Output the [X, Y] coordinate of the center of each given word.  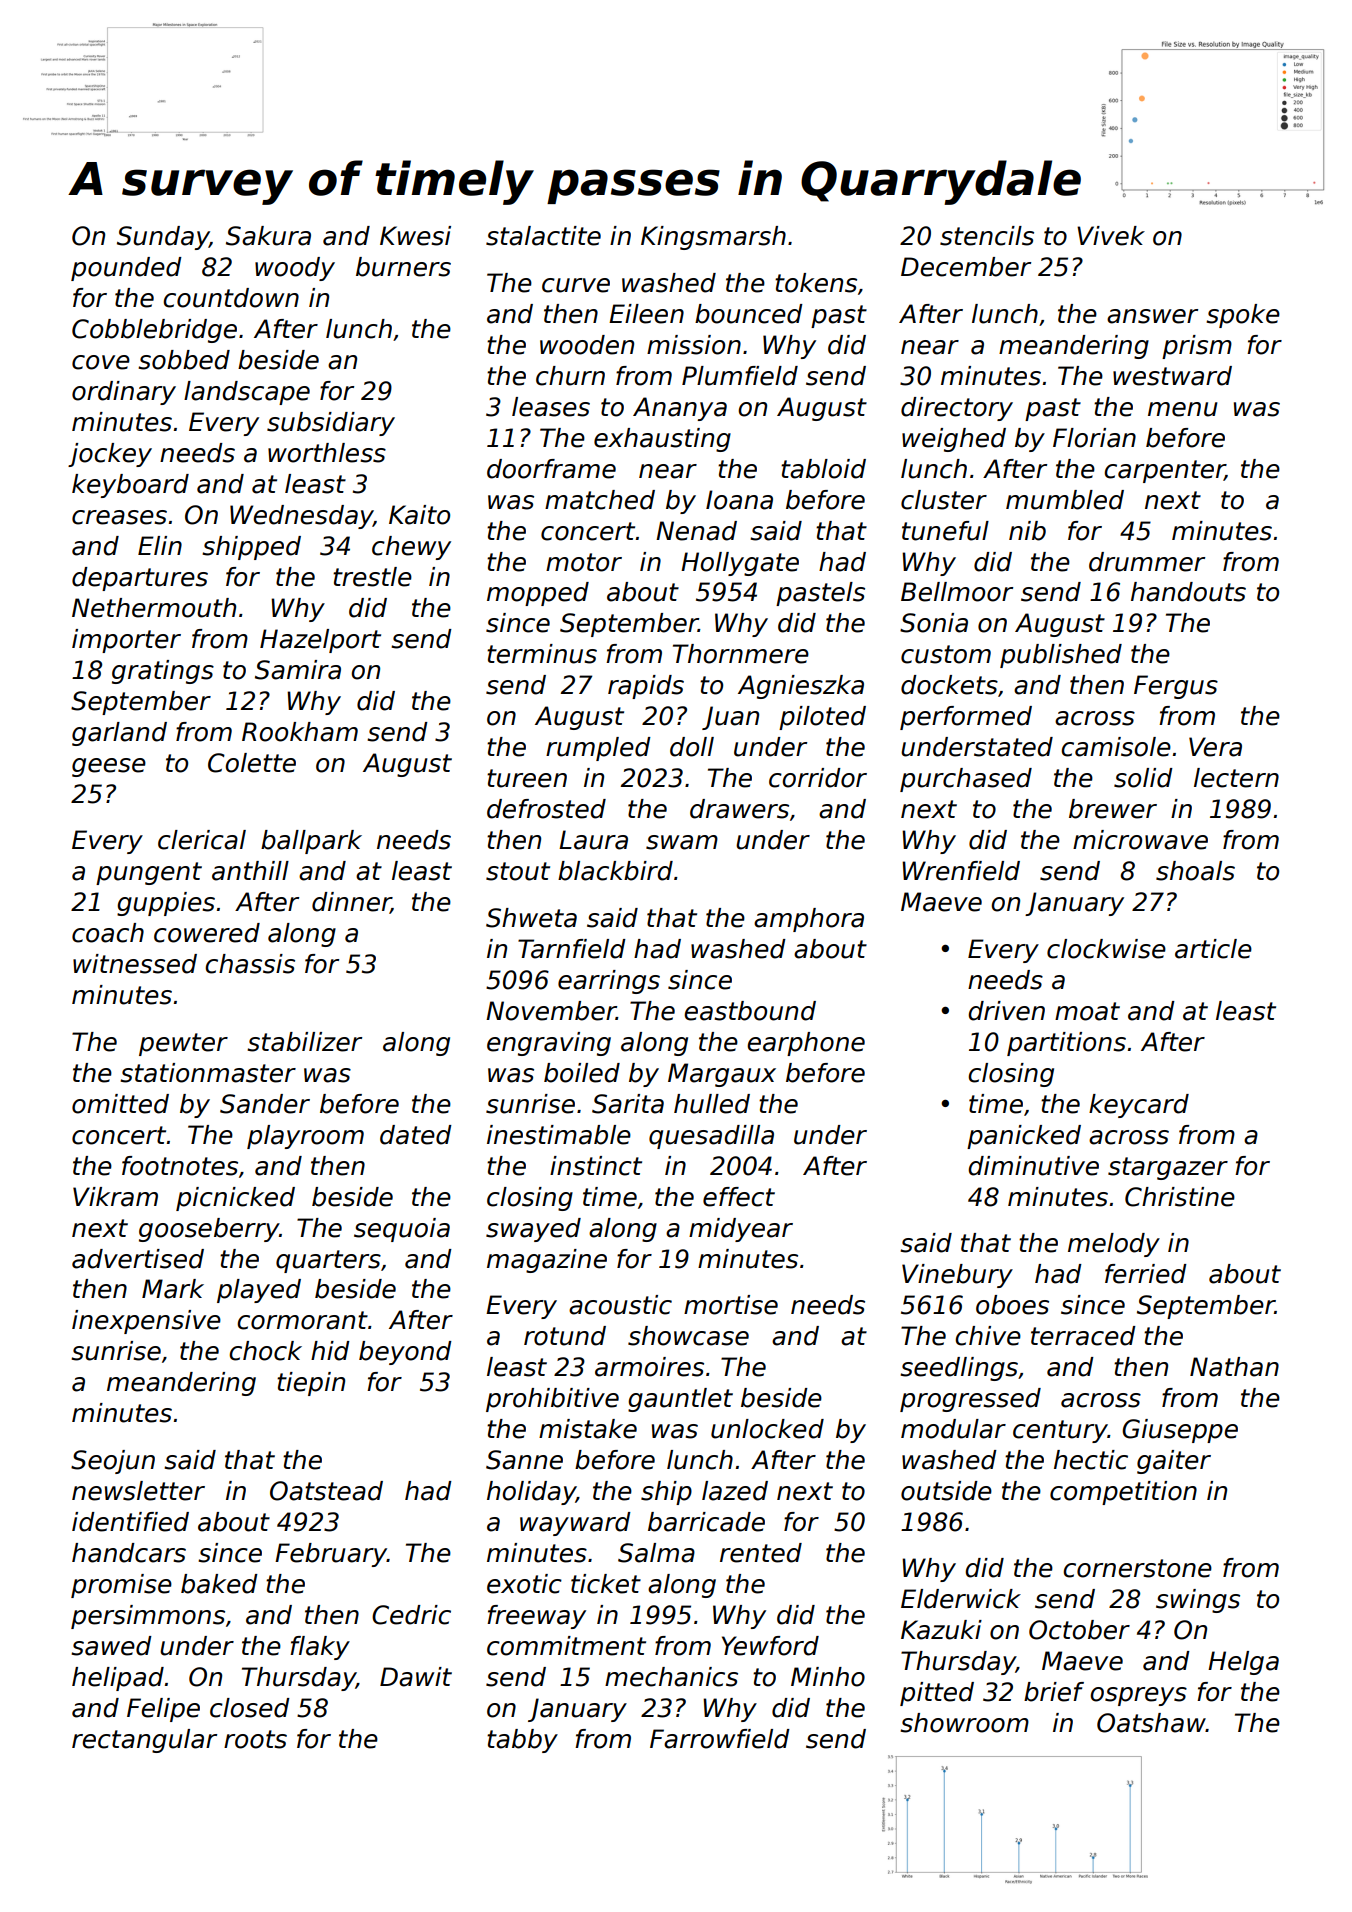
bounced [749, 314]
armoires [649, 1367]
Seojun [113, 1462]
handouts [1188, 592]
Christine [1180, 1197]
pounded [126, 269]
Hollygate [740, 564]
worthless [327, 453]
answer [1152, 316]
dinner [351, 903]
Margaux [722, 1075]
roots [255, 1739]
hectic [1091, 1460]
